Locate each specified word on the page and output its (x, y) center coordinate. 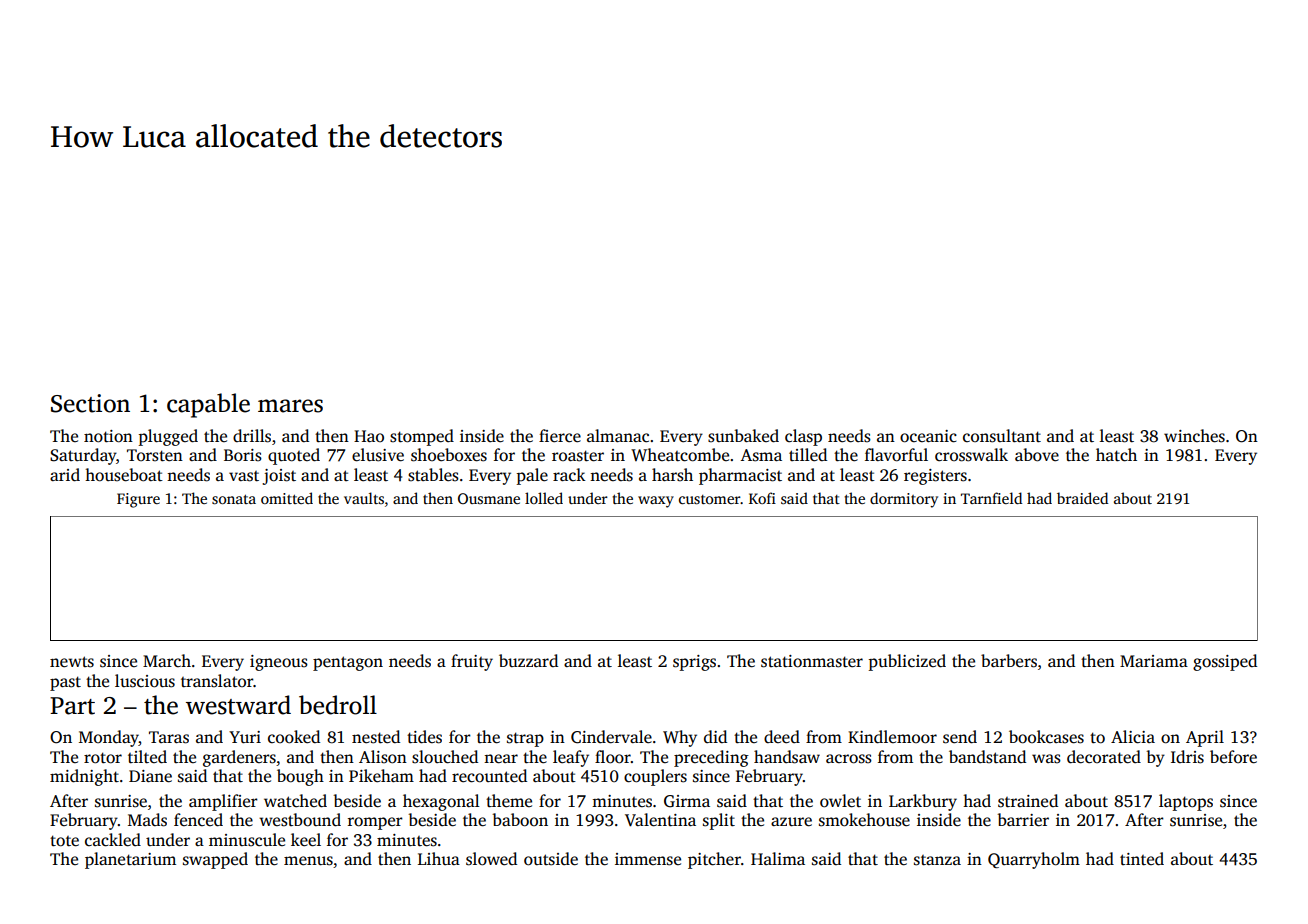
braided (1082, 498)
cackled (113, 840)
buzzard (528, 660)
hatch (1116, 455)
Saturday (83, 456)
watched (295, 801)
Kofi (762, 498)
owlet (840, 801)
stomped (422, 437)
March (167, 660)
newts (72, 662)
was (1046, 759)
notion (108, 436)
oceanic (928, 436)
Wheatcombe (680, 455)
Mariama (1154, 661)
